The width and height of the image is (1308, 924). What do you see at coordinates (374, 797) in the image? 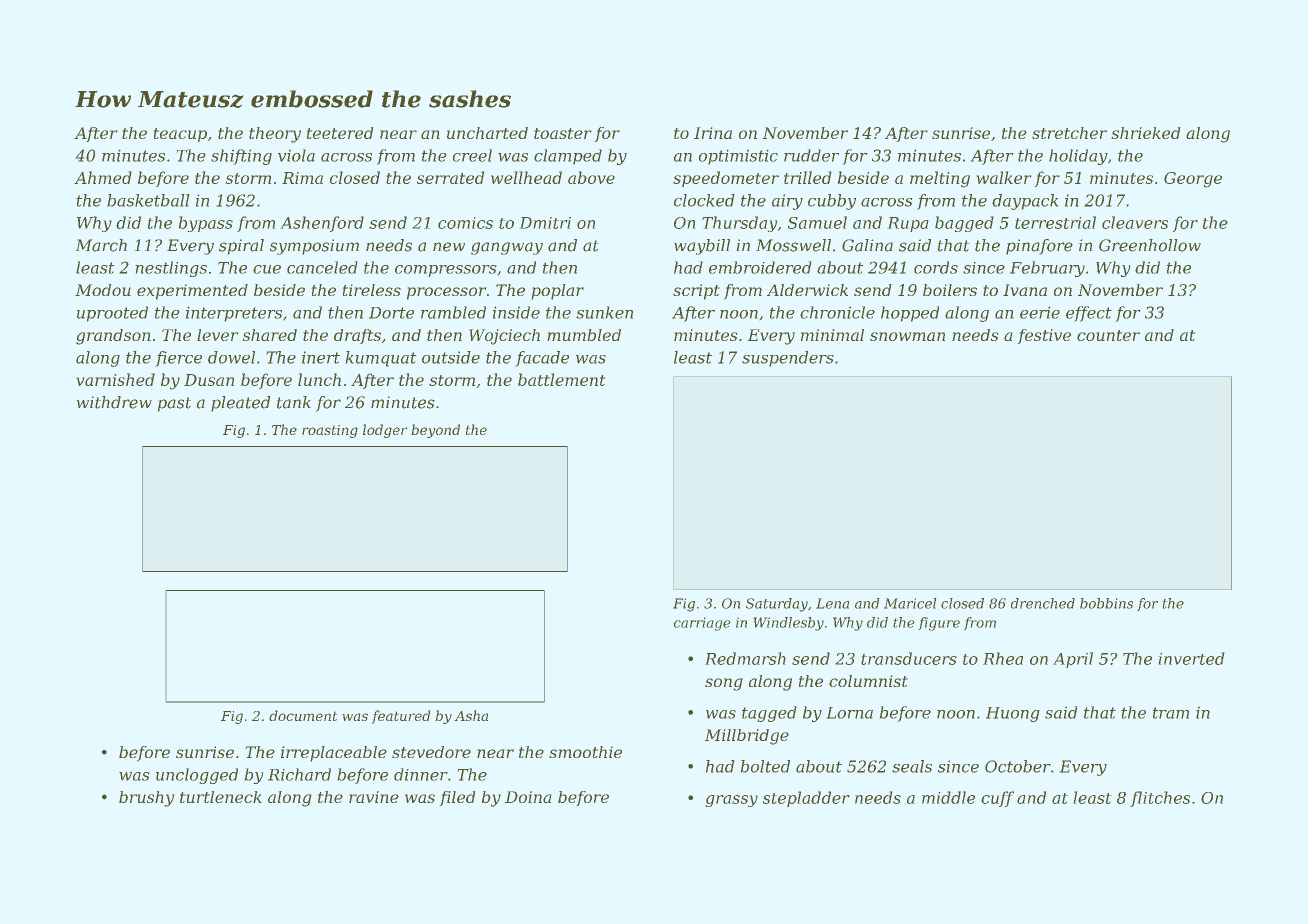
I see `ravine` at bounding box center [374, 797].
